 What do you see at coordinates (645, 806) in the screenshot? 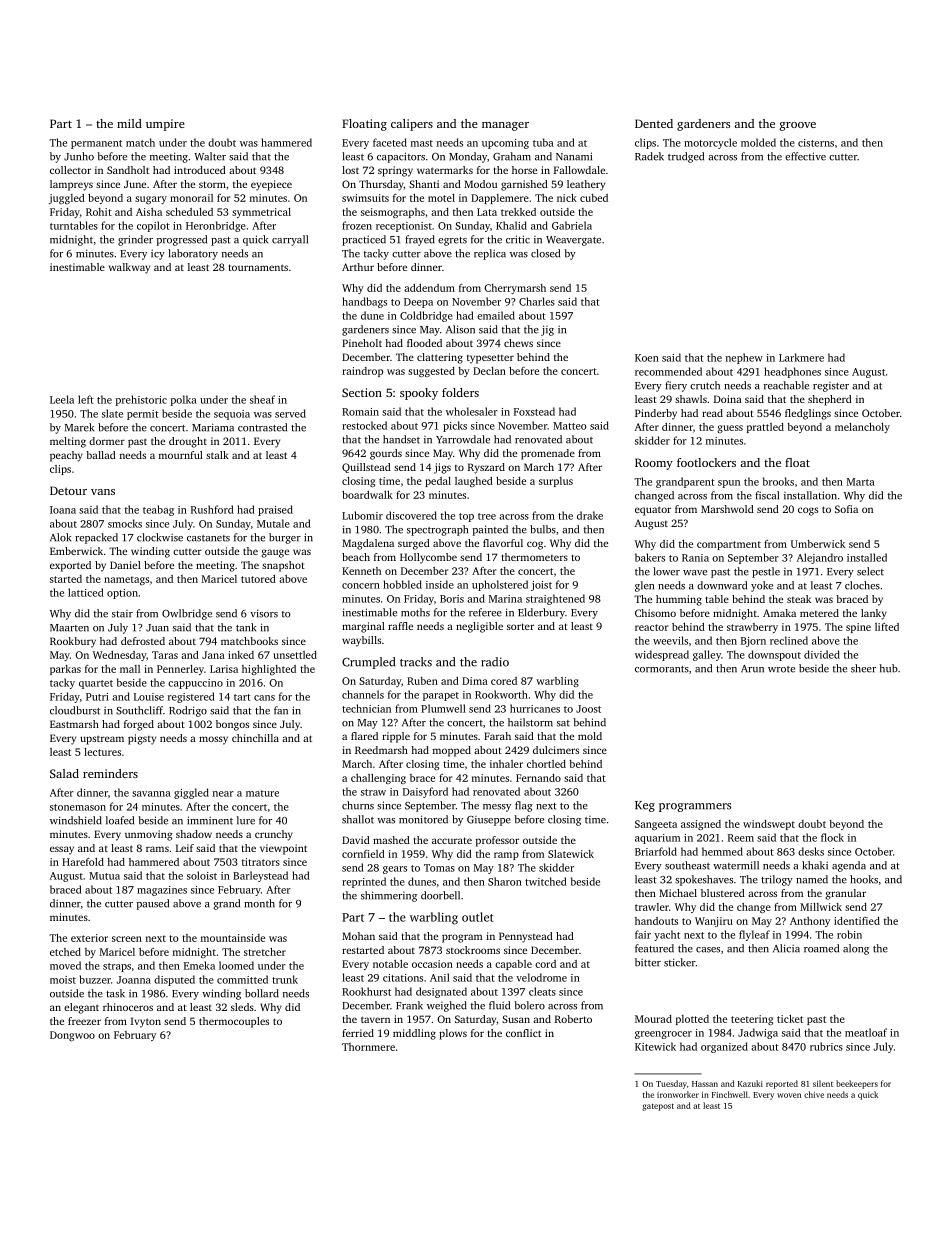
I see `Keg` at bounding box center [645, 806].
